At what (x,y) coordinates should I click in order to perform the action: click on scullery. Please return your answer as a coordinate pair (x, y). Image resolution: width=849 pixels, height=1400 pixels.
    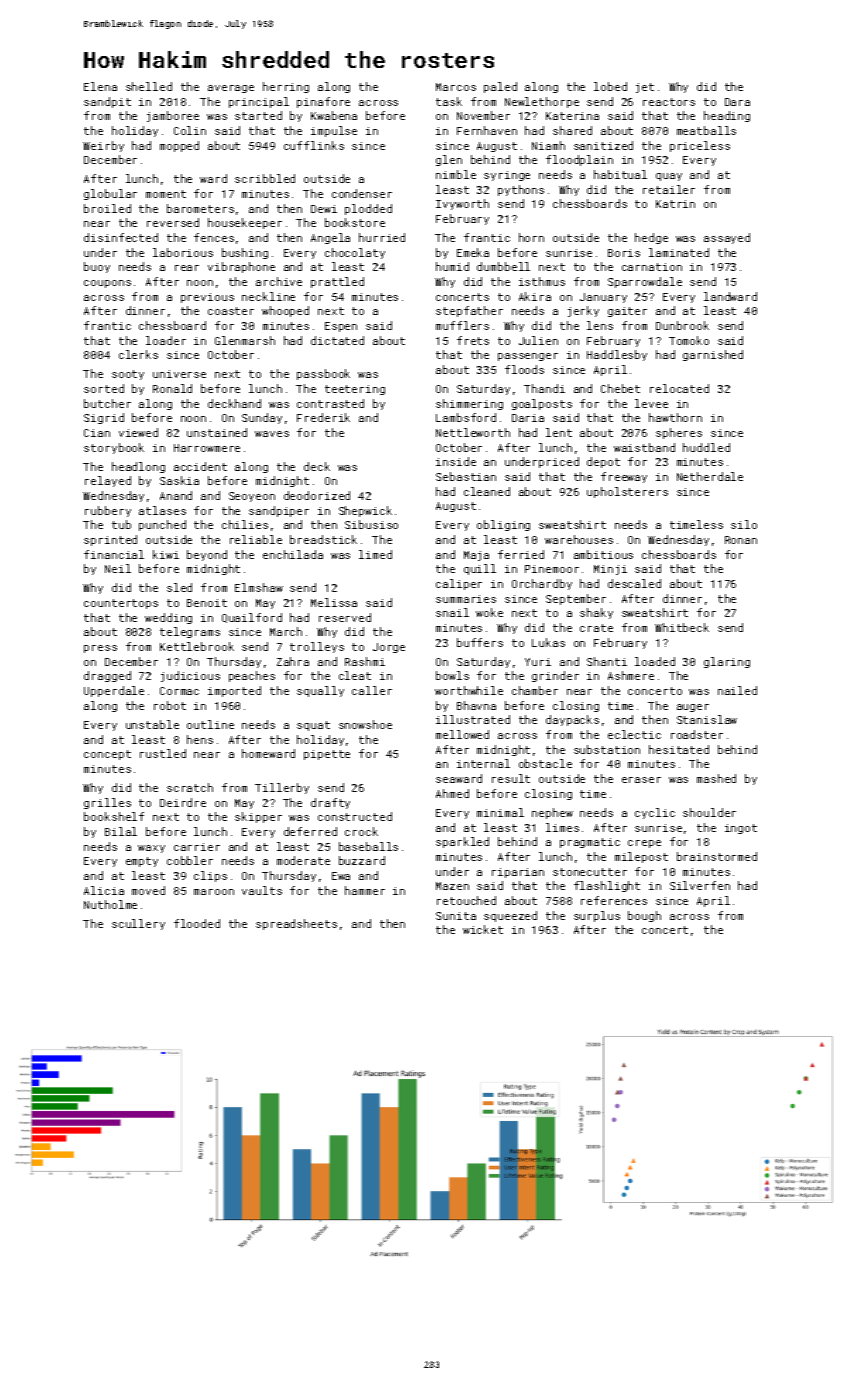
    Looking at the image, I should click on (138, 924).
